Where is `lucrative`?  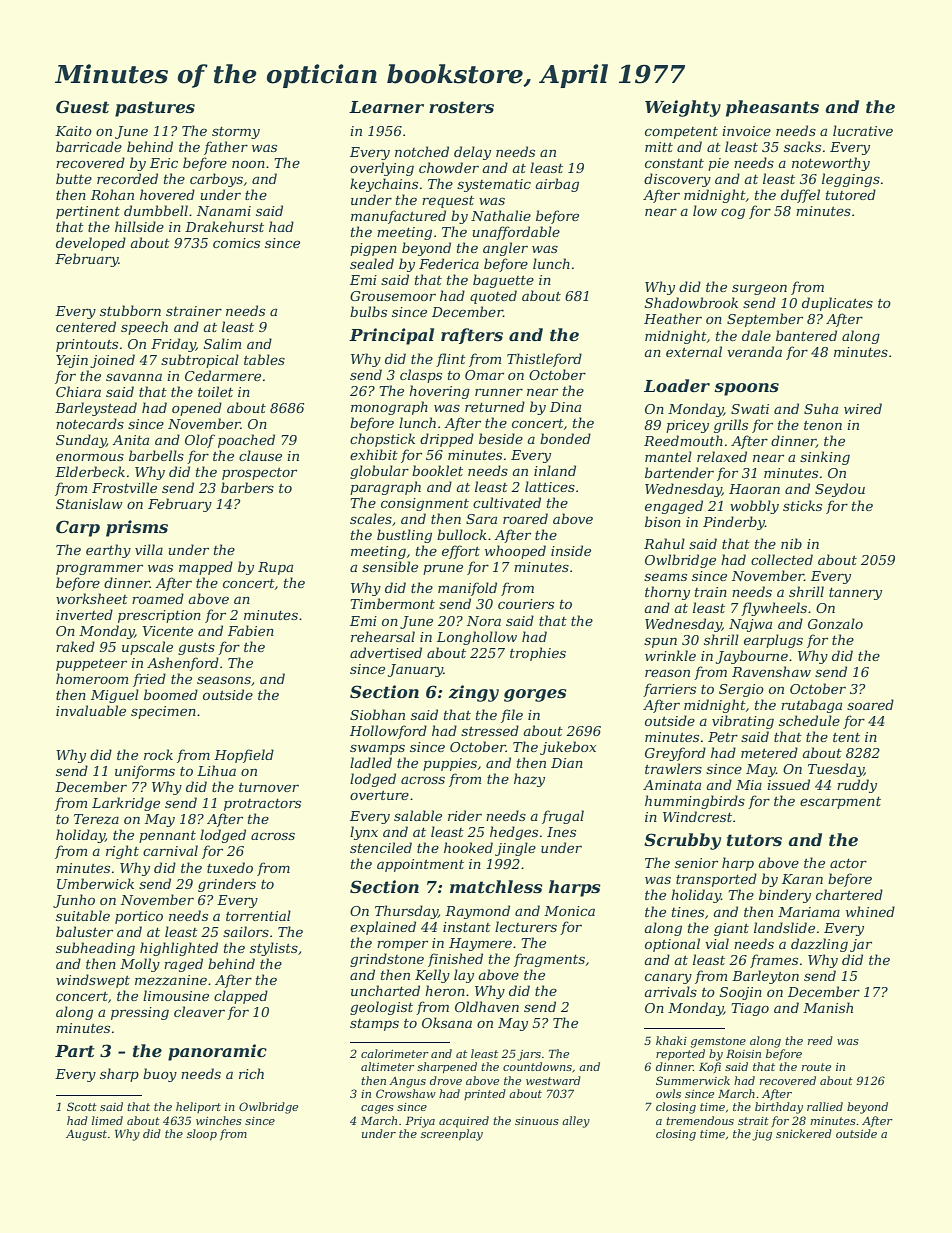
lucrative is located at coordinates (863, 130).
